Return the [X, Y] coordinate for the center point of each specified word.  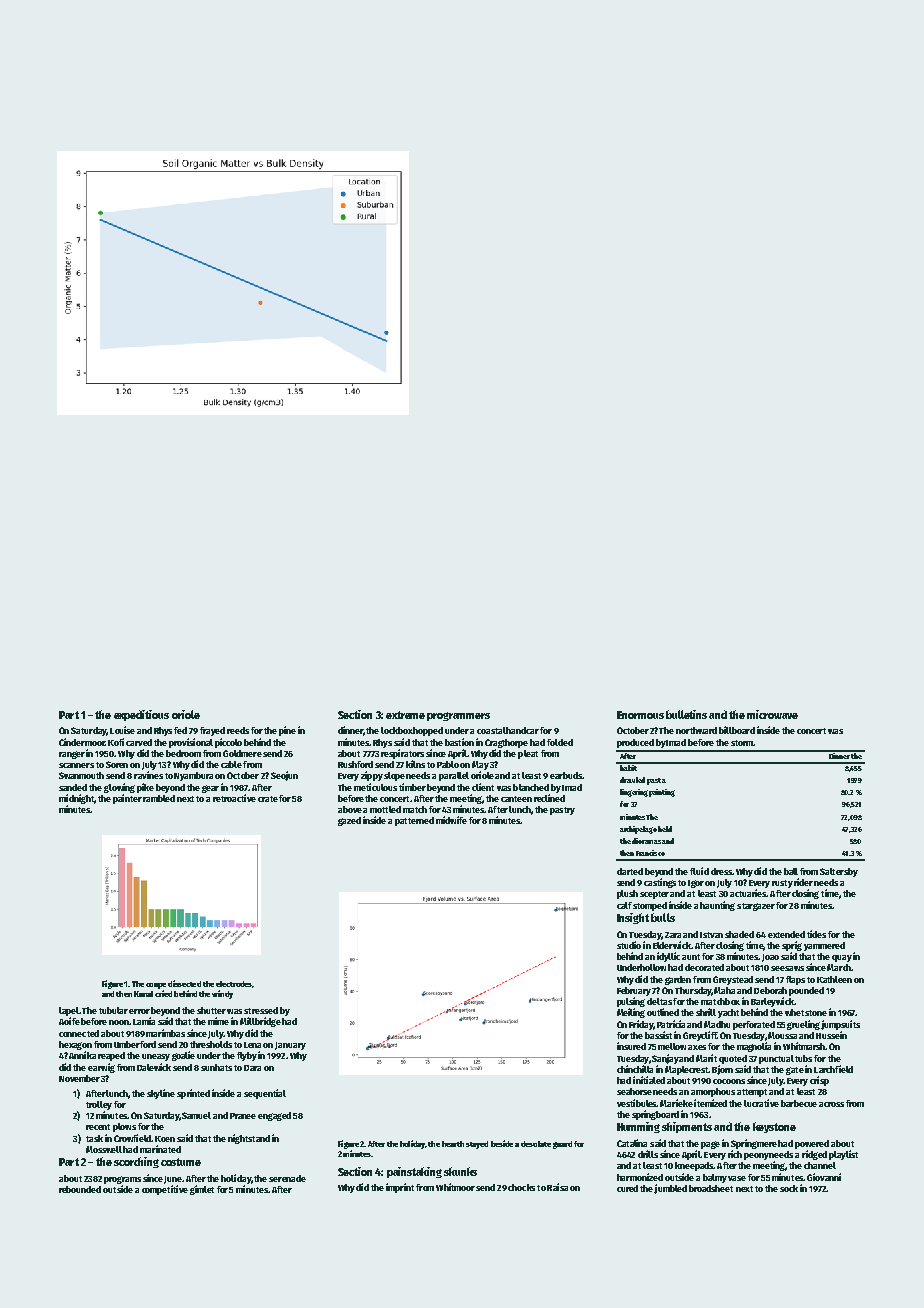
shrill [706, 1012]
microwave [772, 714]
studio [629, 945]
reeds [238, 730]
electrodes [234, 984]
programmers [458, 716]
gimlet [202, 1190]
